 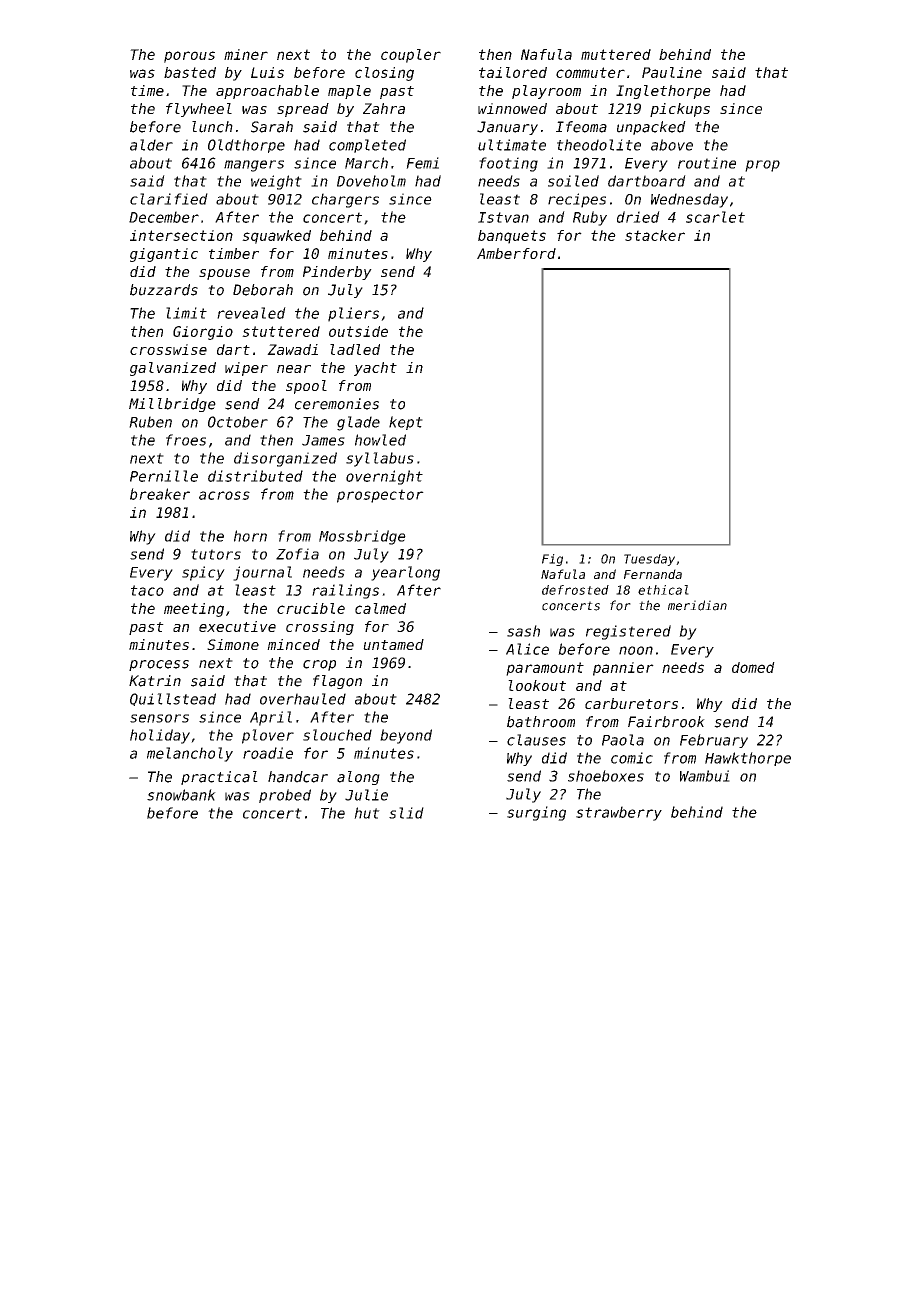 What do you see at coordinates (406, 736) in the screenshot?
I see `beyond` at bounding box center [406, 736].
